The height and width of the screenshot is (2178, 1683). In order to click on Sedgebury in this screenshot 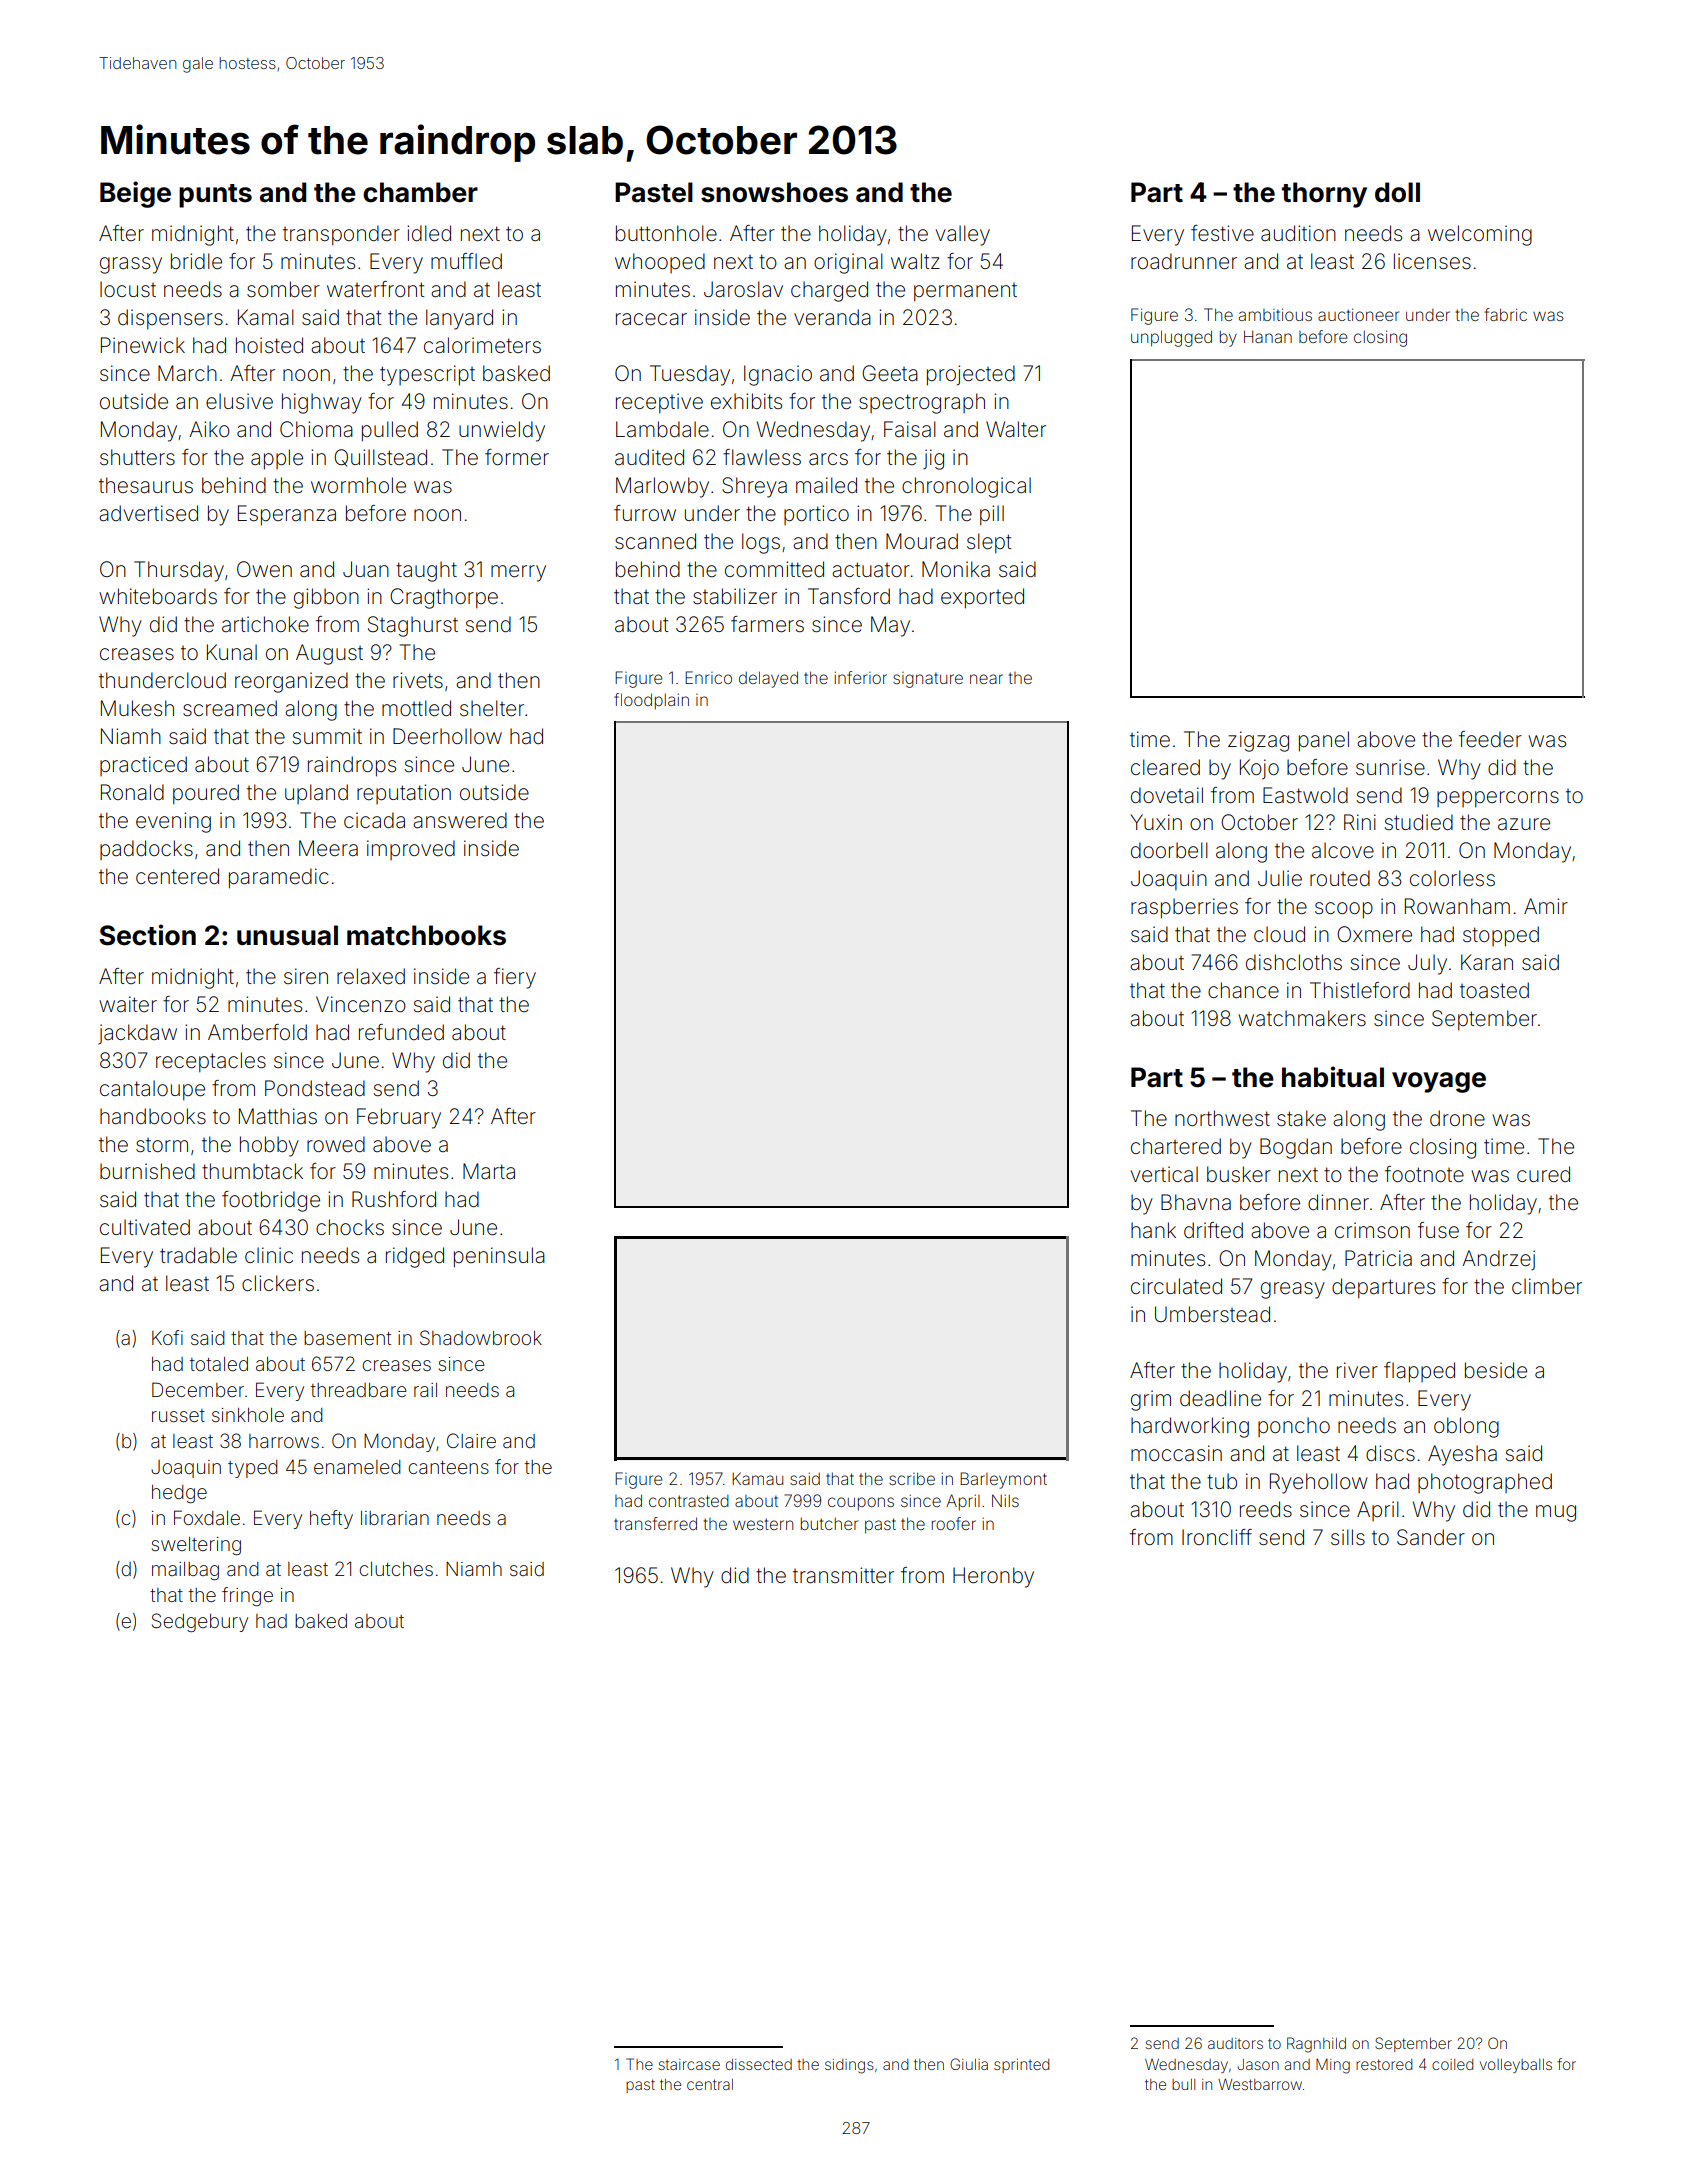, I will do `click(200, 1622)`.
